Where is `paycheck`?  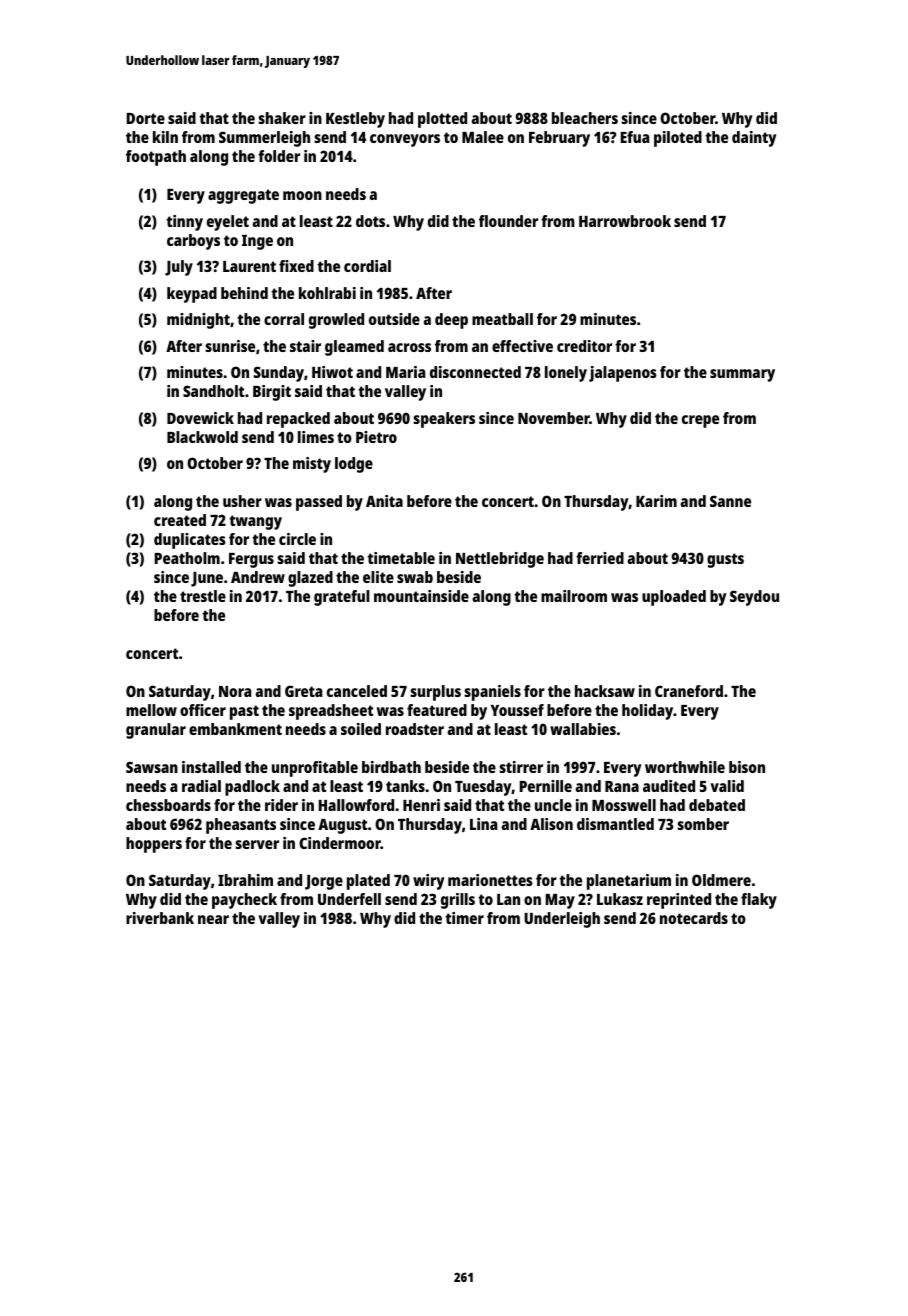 paycheck is located at coordinates (244, 901).
